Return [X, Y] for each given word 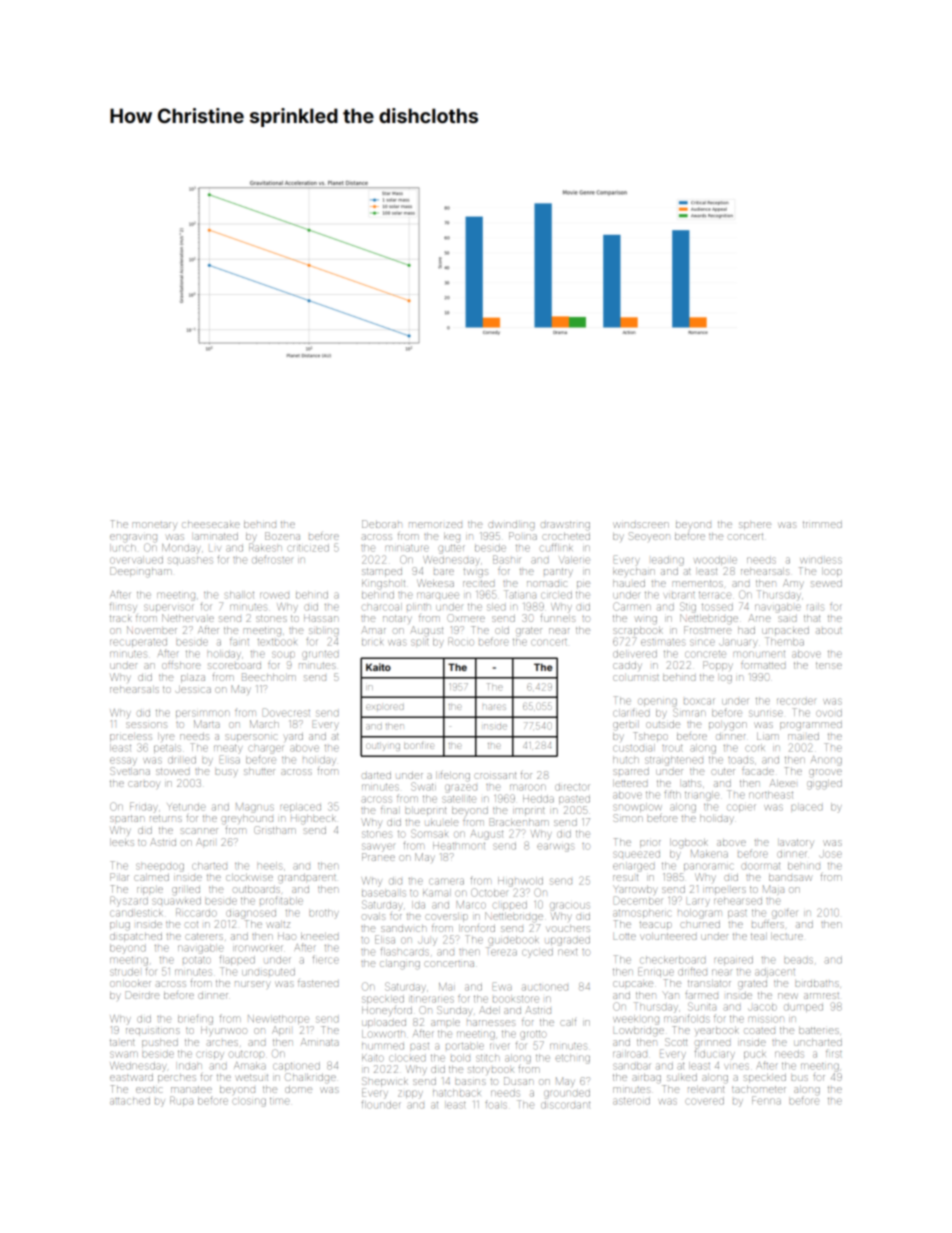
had [746, 630]
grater [529, 632]
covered [704, 1101]
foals [496, 1104]
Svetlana [130, 771]
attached [130, 1101]
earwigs [555, 847]
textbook [277, 642]
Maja [773, 889]
